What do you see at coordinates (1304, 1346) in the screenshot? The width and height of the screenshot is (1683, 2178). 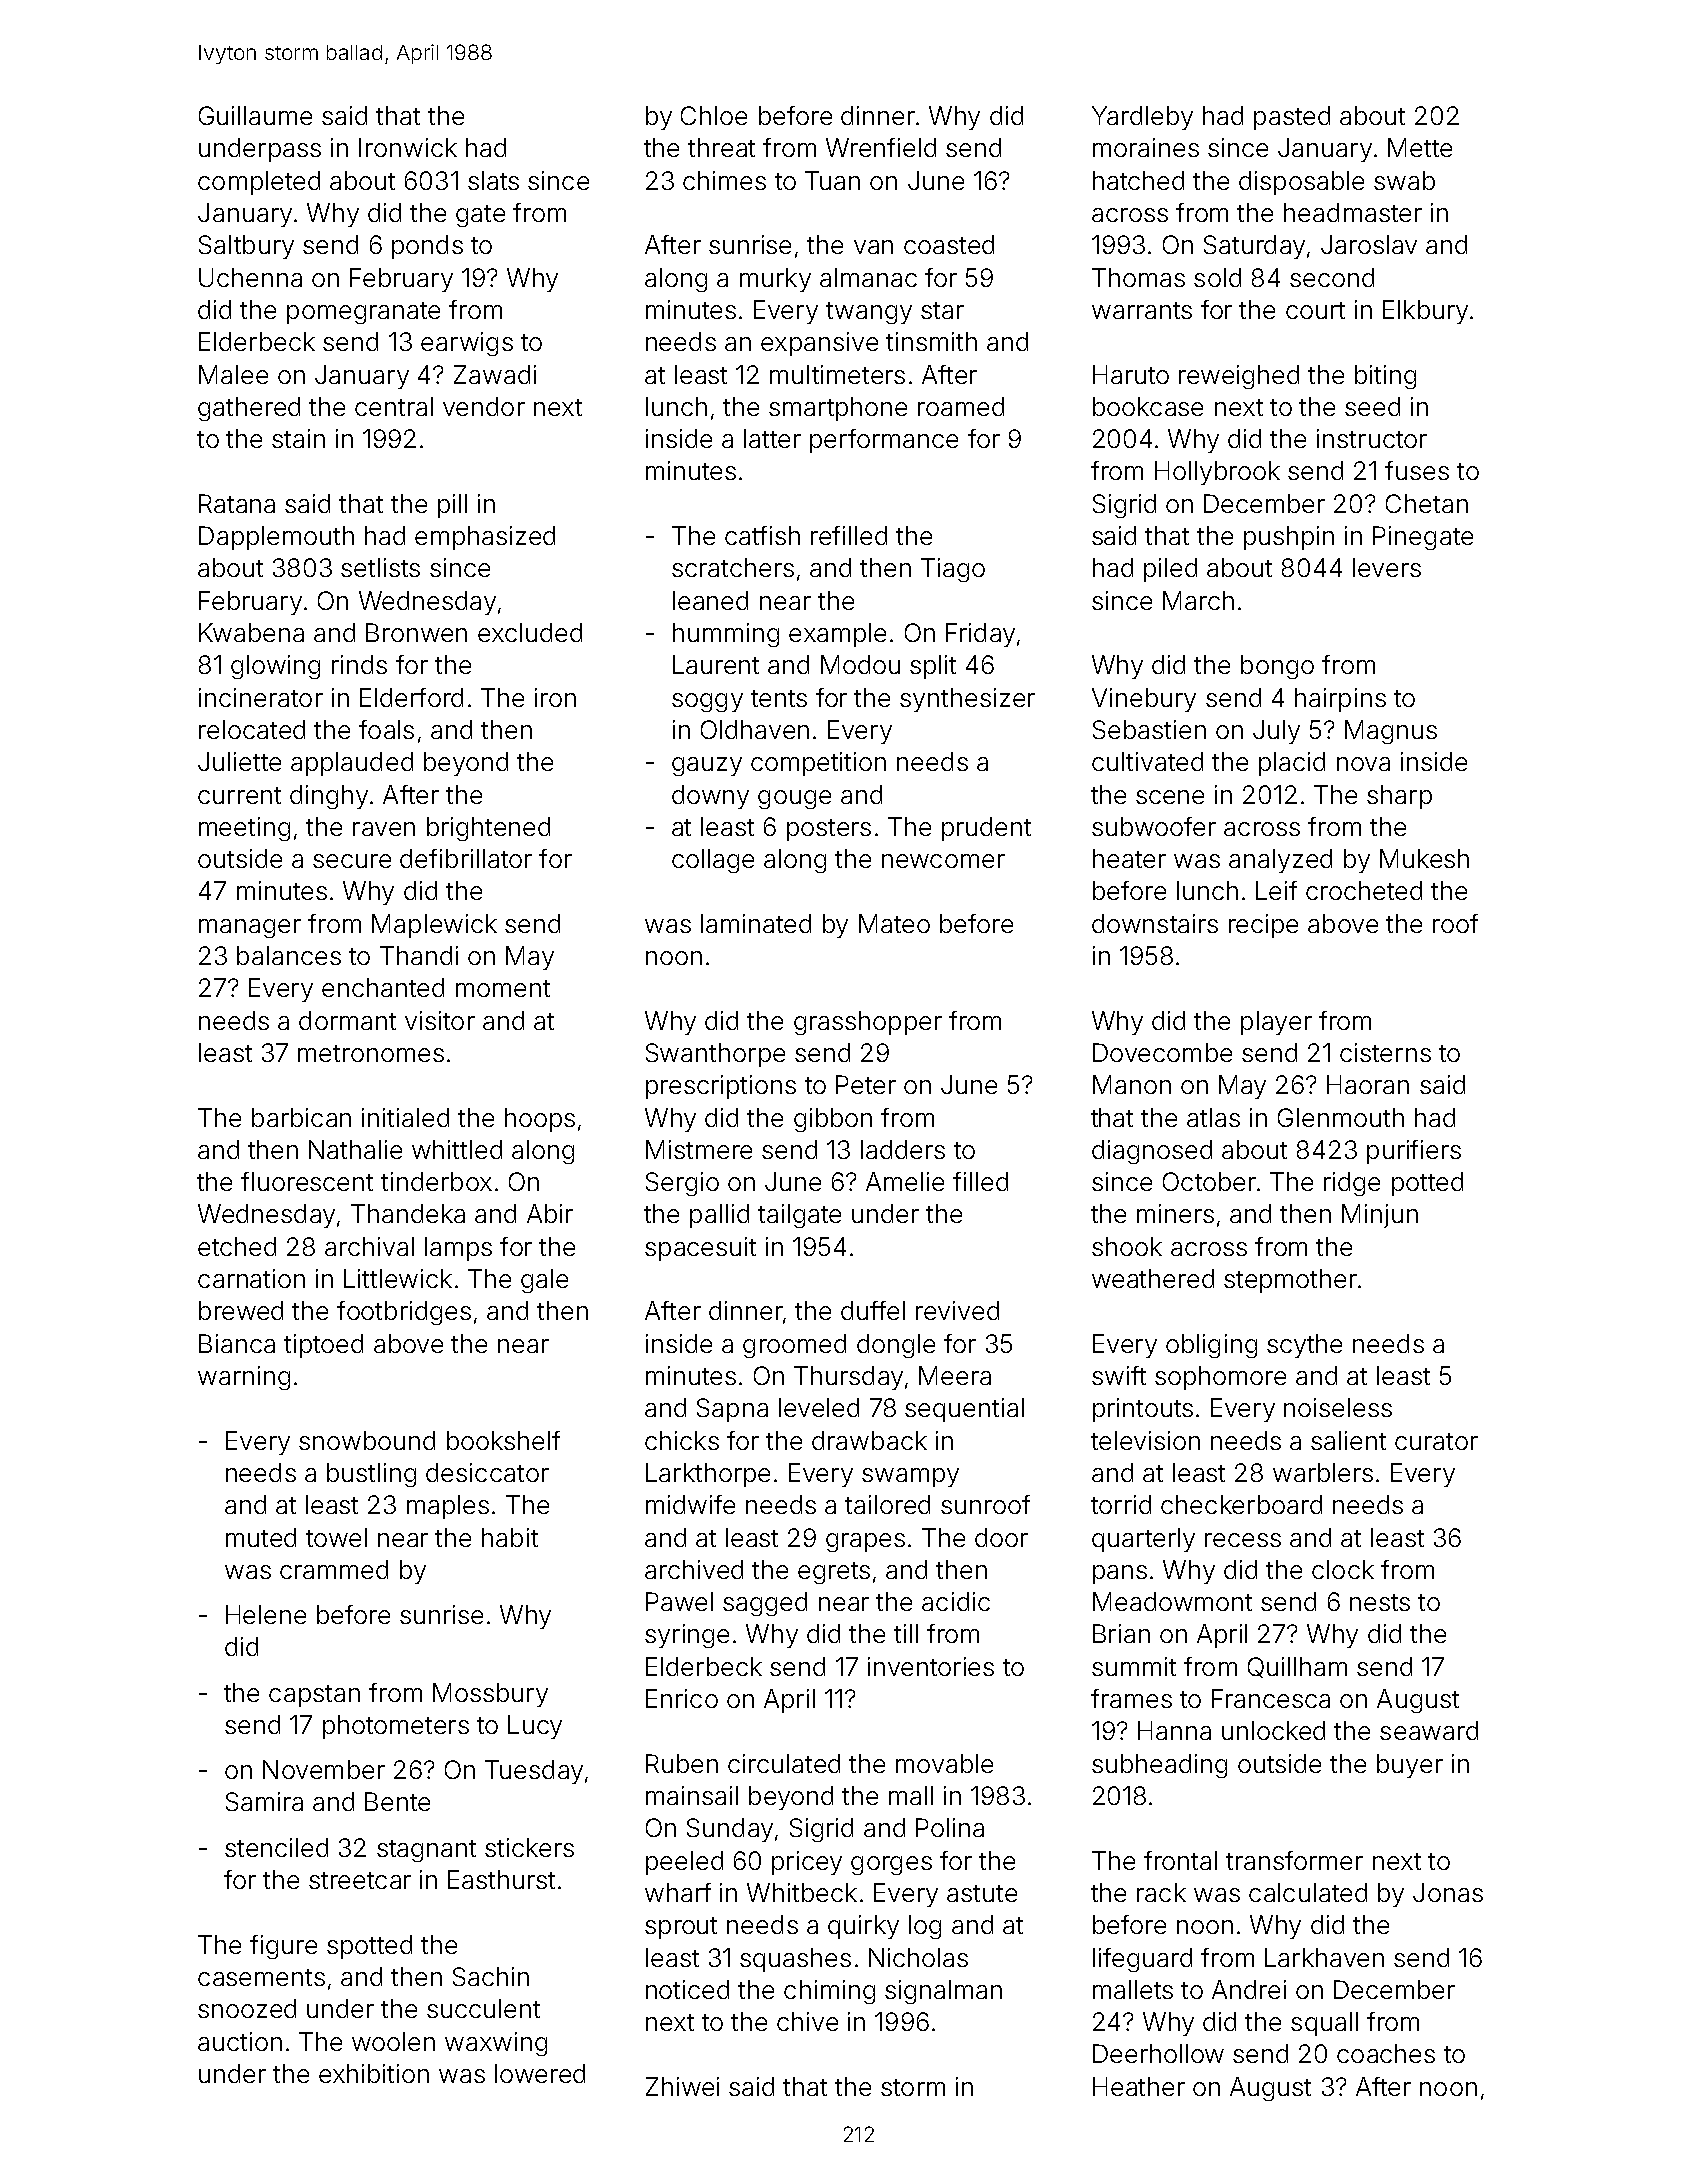 I see `scythe` at bounding box center [1304, 1346].
